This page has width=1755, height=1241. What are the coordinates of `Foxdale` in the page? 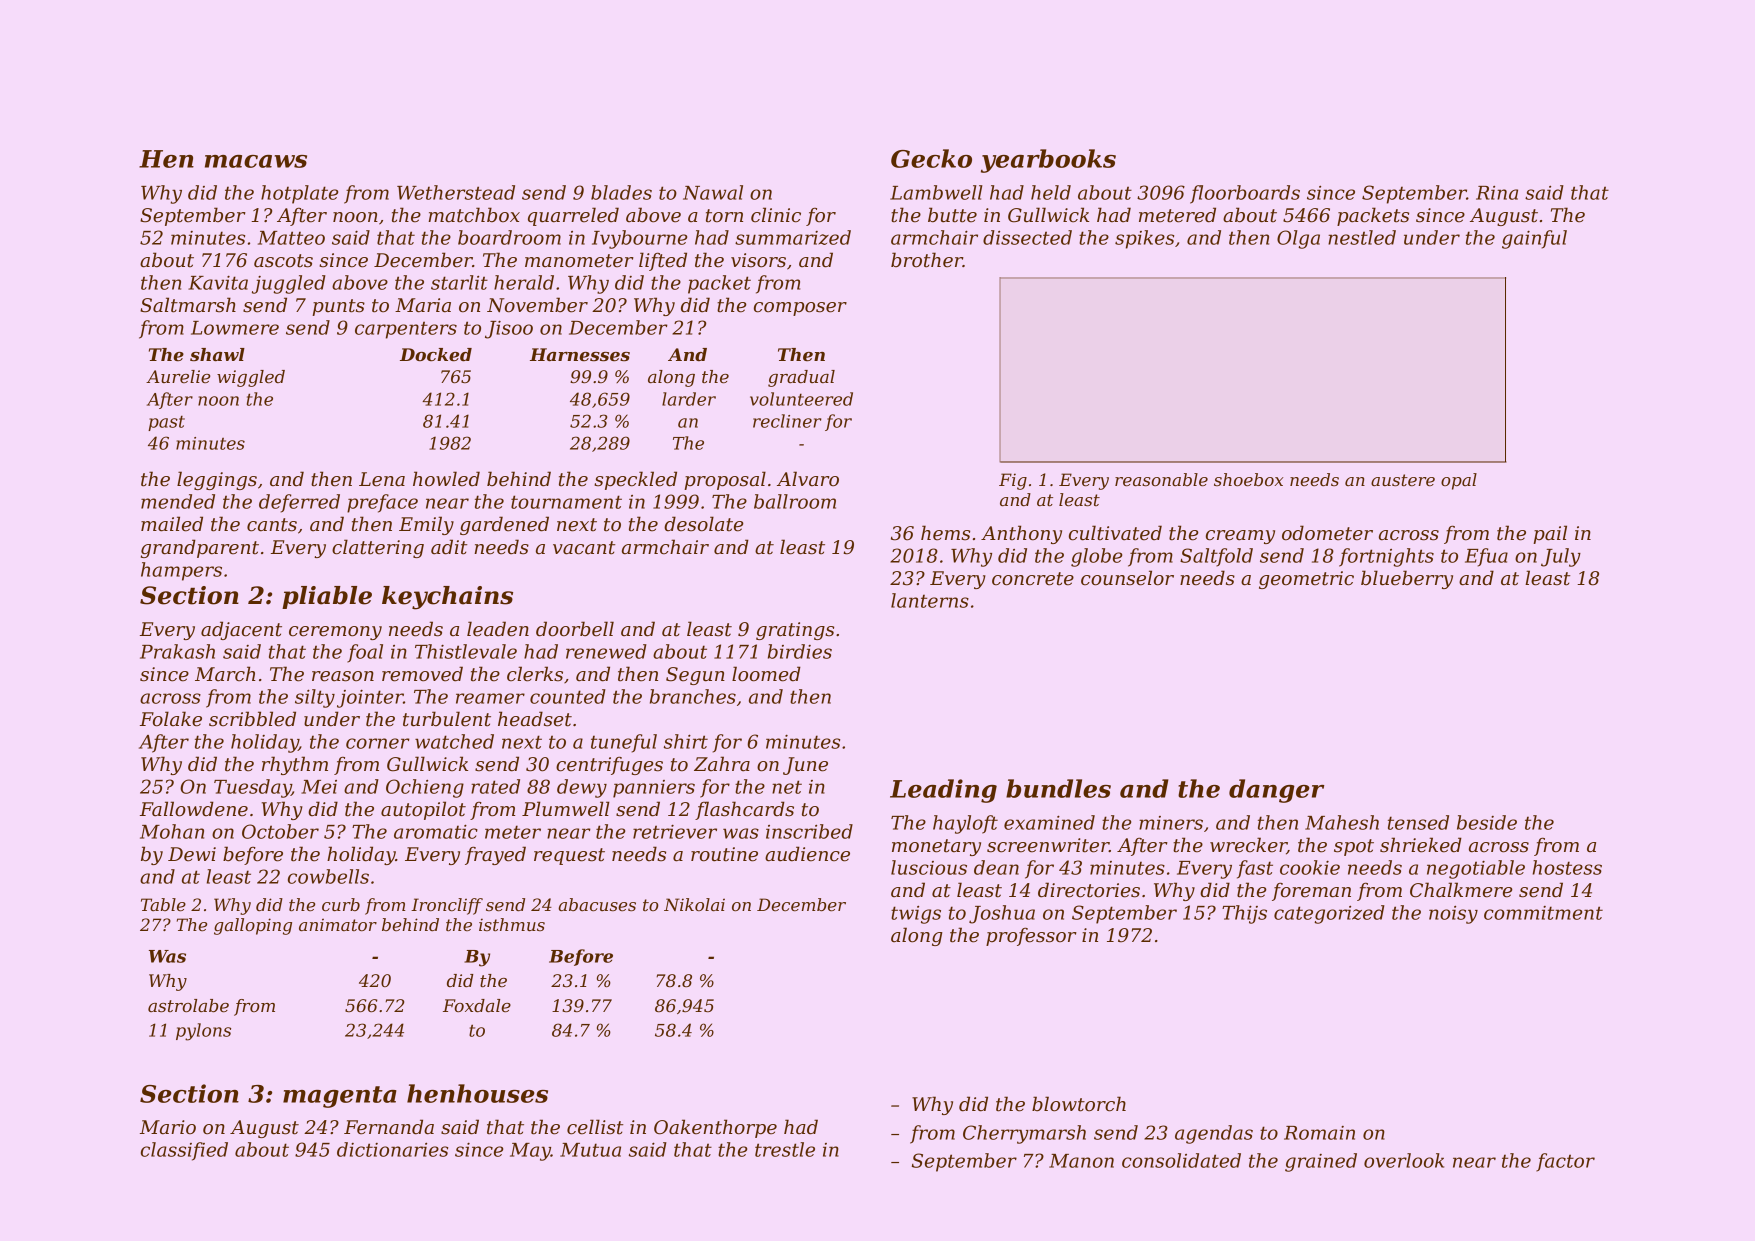 It's located at (477, 1005).
